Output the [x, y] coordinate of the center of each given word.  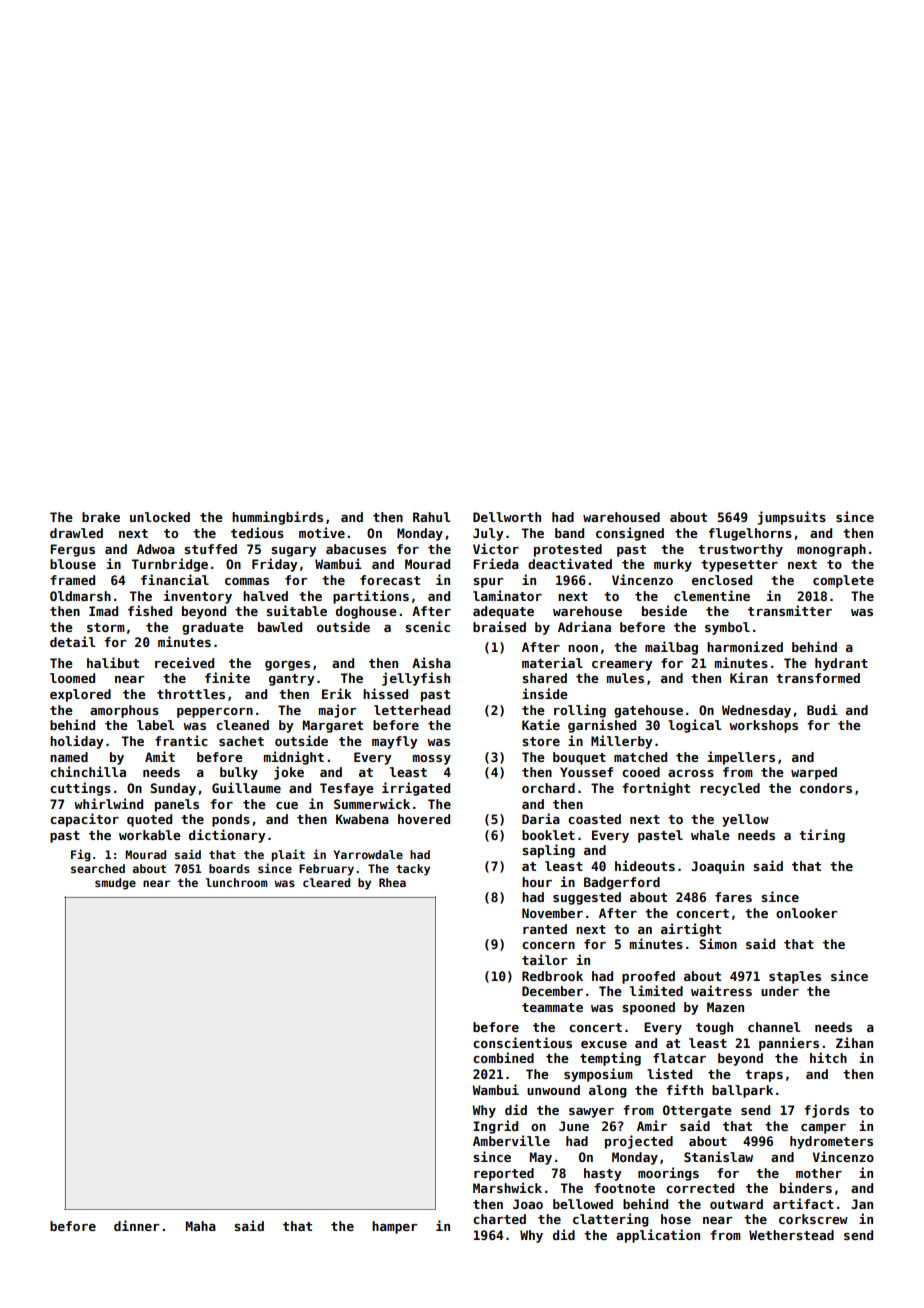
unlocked [160, 517]
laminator [507, 595]
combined [503, 1057]
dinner [137, 1225]
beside [664, 610]
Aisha [431, 662]
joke [289, 773]
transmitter [790, 610]
